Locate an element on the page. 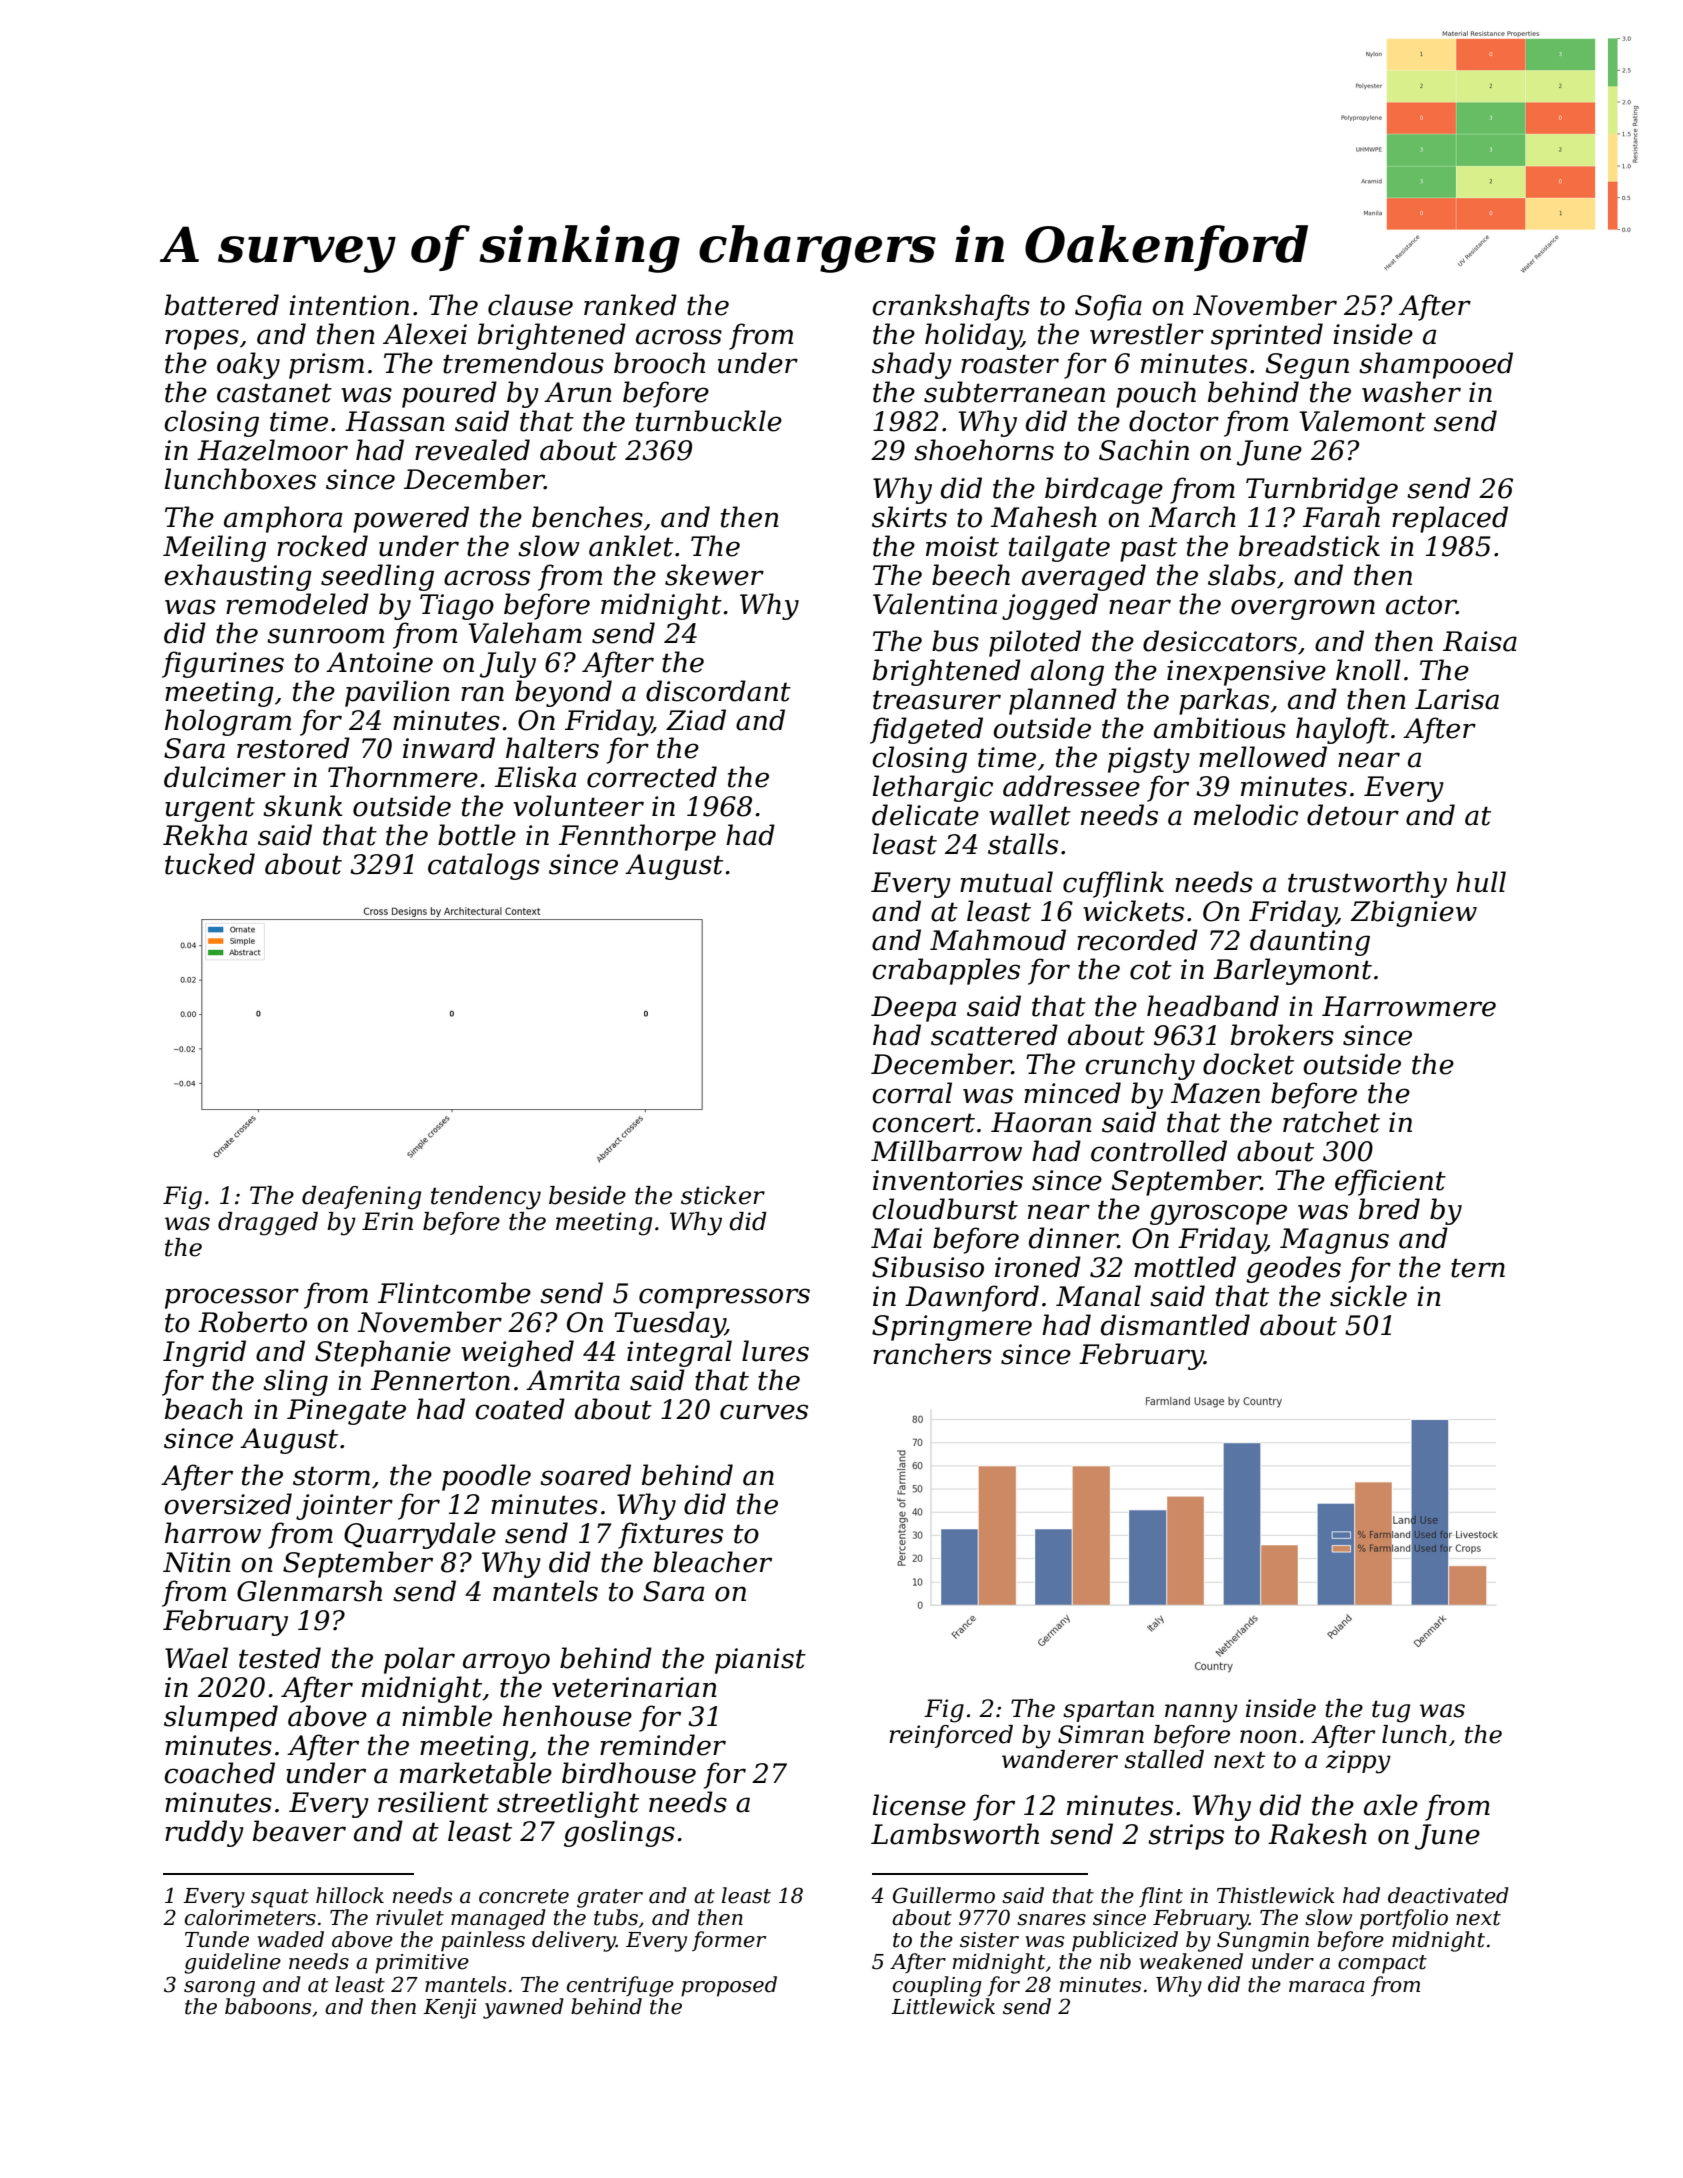  Littlewick is located at coordinates (943, 2006).
